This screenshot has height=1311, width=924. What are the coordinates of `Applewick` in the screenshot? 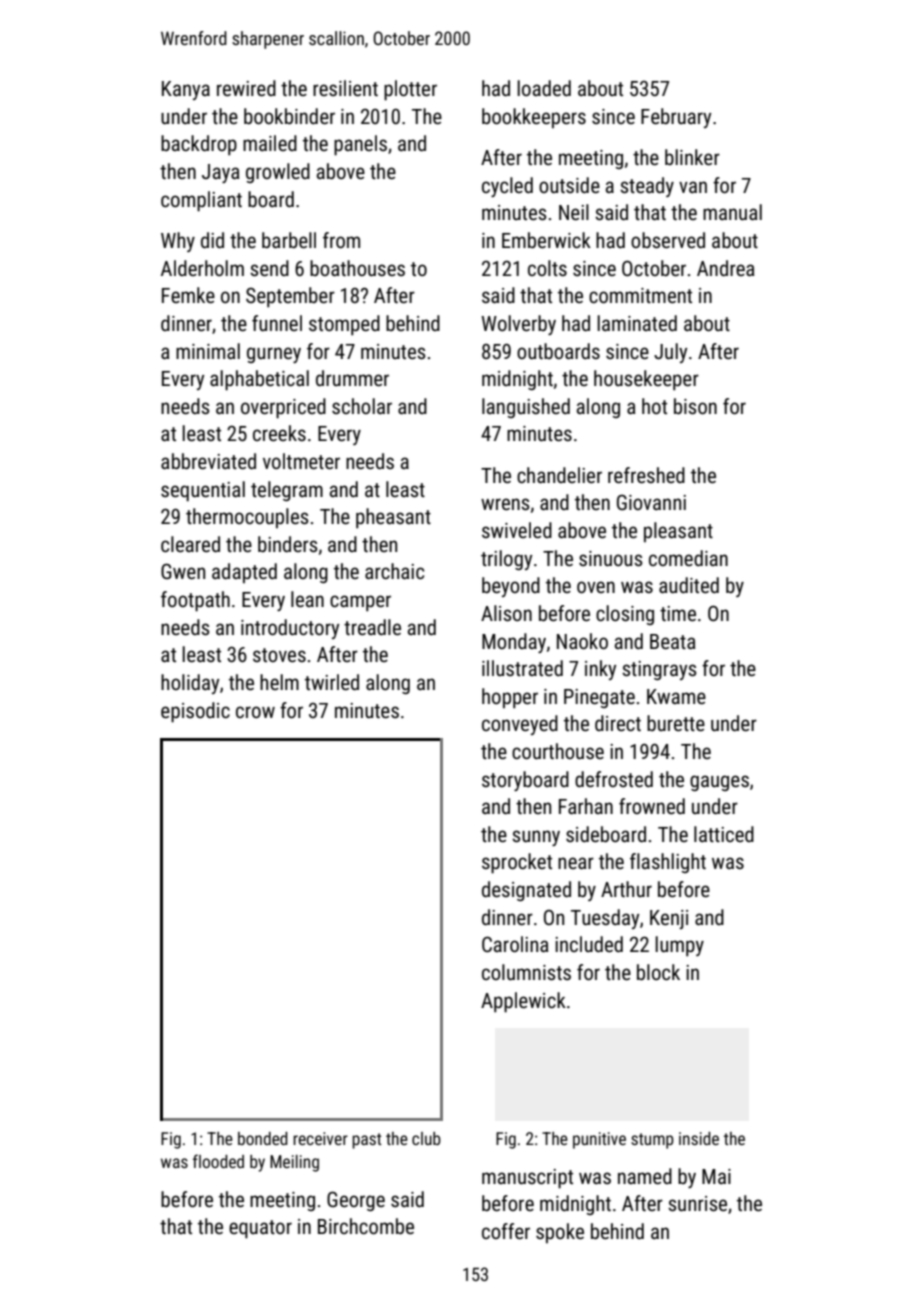 It's located at (523, 1002).
